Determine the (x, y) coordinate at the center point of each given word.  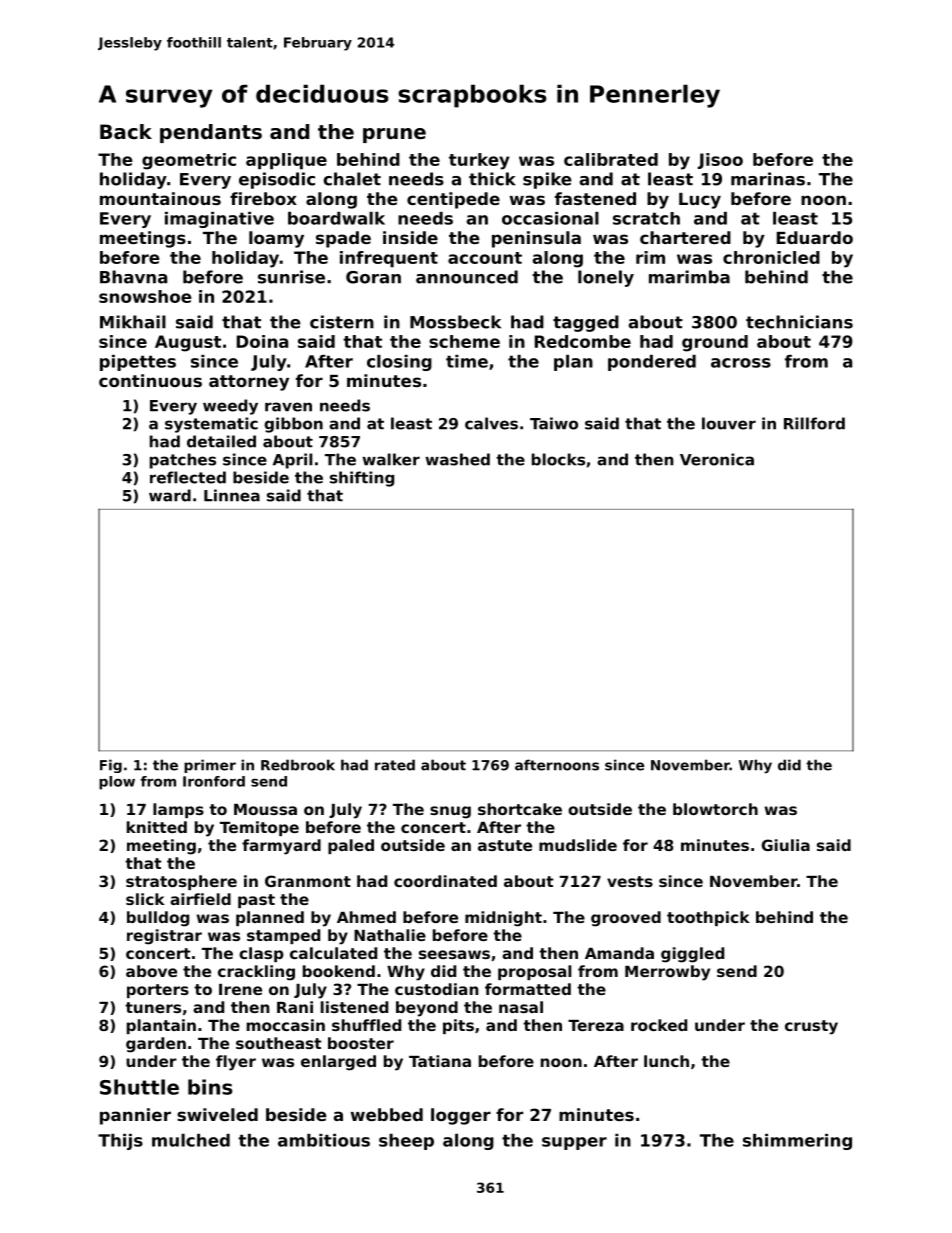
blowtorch (715, 809)
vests (630, 881)
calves (491, 423)
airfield (200, 899)
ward (170, 495)
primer (210, 766)
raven (288, 407)
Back (126, 131)
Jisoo (720, 161)
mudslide (578, 845)
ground (715, 343)
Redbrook (298, 765)
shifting (362, 479)
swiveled (217, 1114)
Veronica (717, 459)
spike (547, 180)
